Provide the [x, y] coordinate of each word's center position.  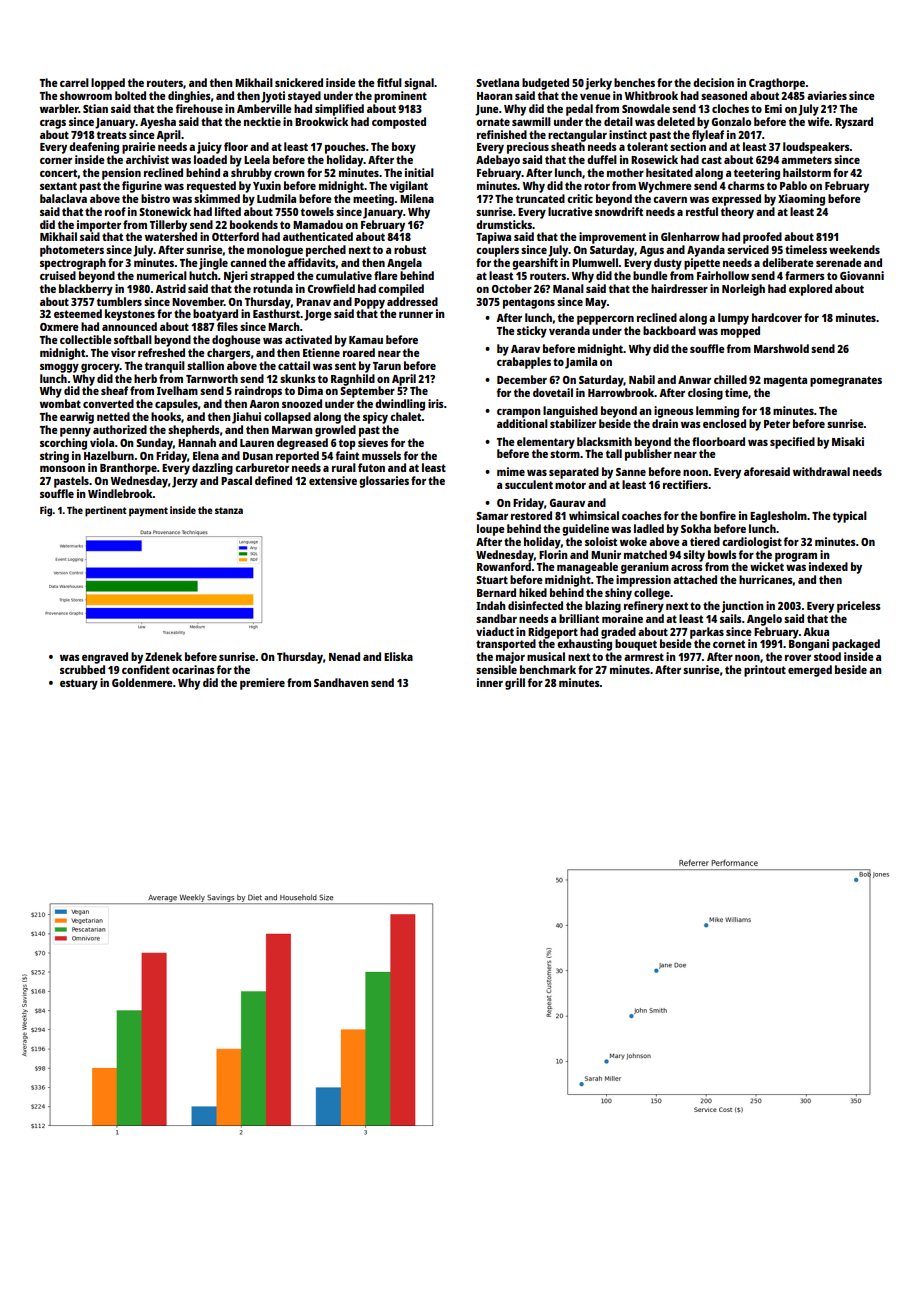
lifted [228, 211]
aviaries [827, 95]
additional [522, 423]
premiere [262, 684]
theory [737, 213]
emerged [810, 671]
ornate [493, 122]
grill [515, 684]
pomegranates [846, 381]
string [54, 457]
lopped [108, 84]
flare [386, 275]
